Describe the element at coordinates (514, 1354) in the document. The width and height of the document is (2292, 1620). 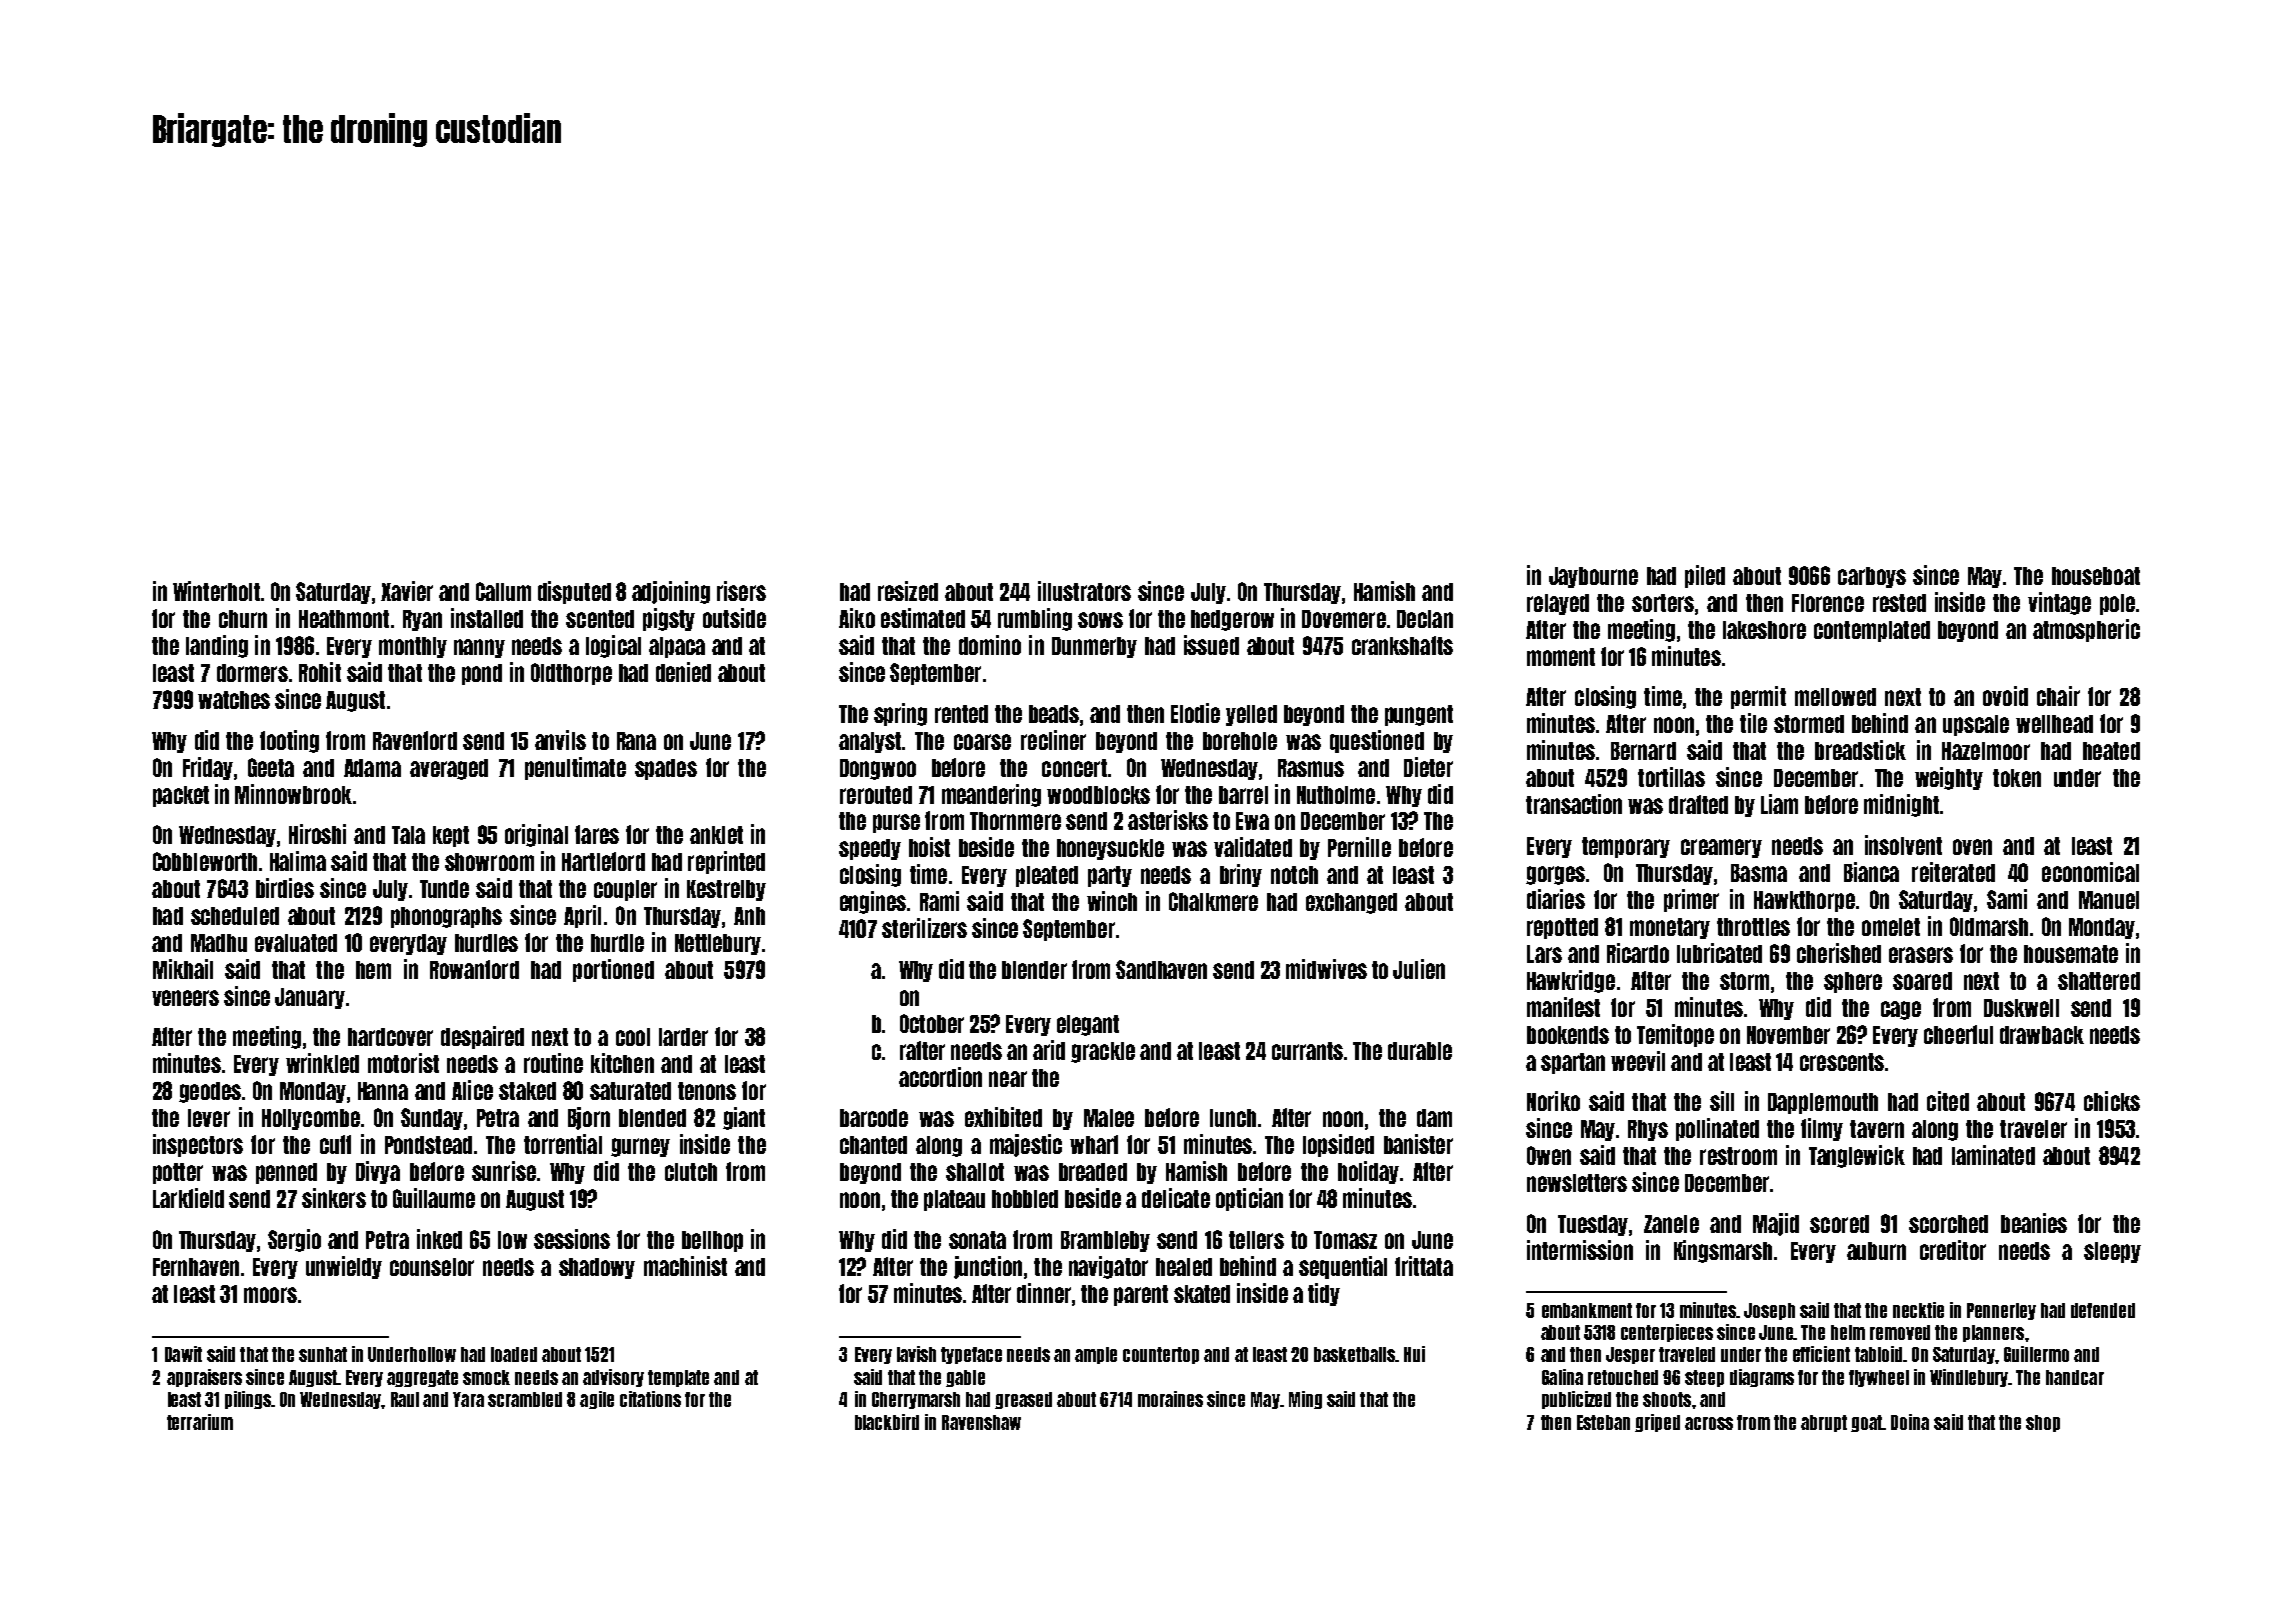
I see `loaded` at that location.
